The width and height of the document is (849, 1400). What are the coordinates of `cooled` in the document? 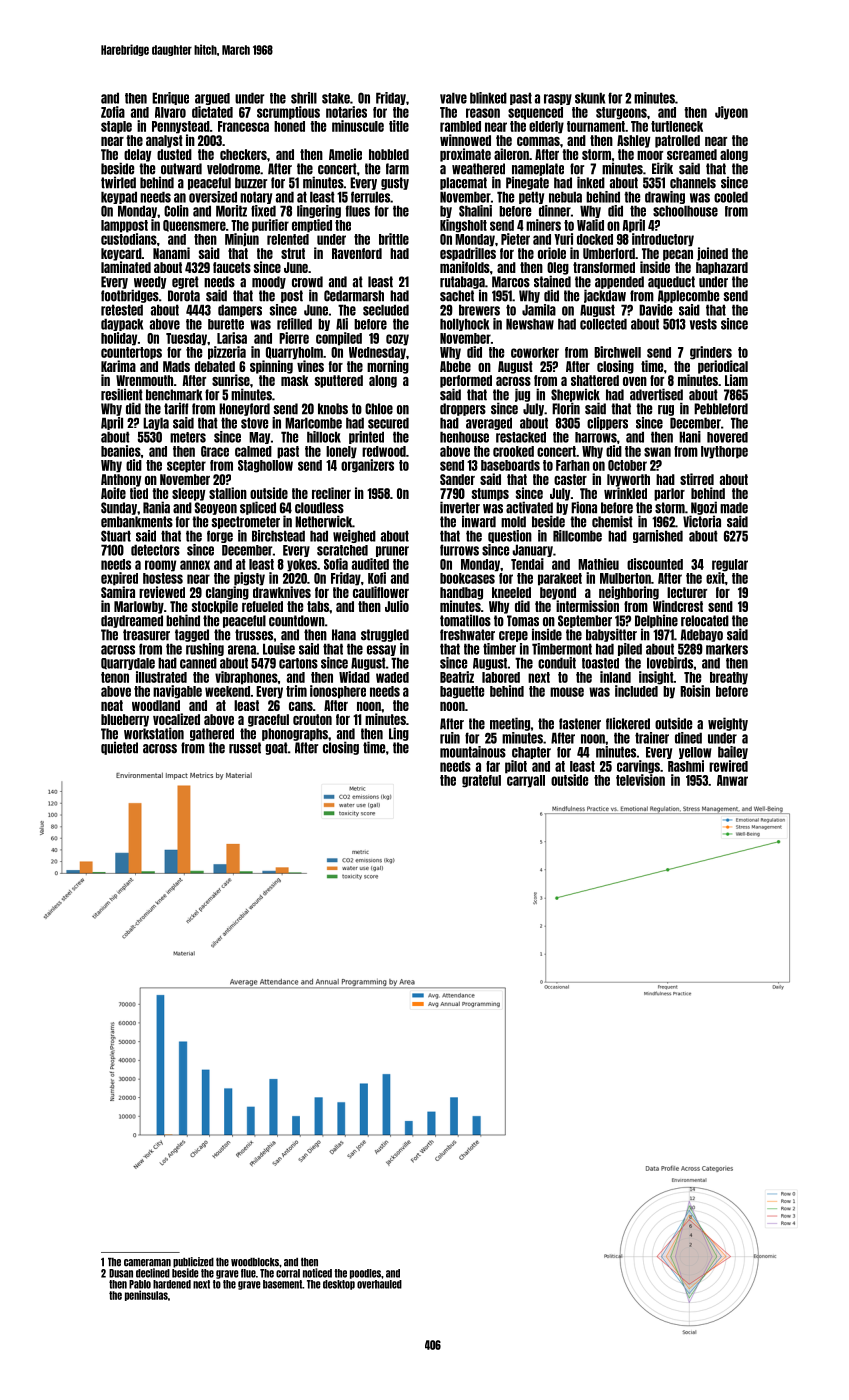 It's located at (731, 197).
